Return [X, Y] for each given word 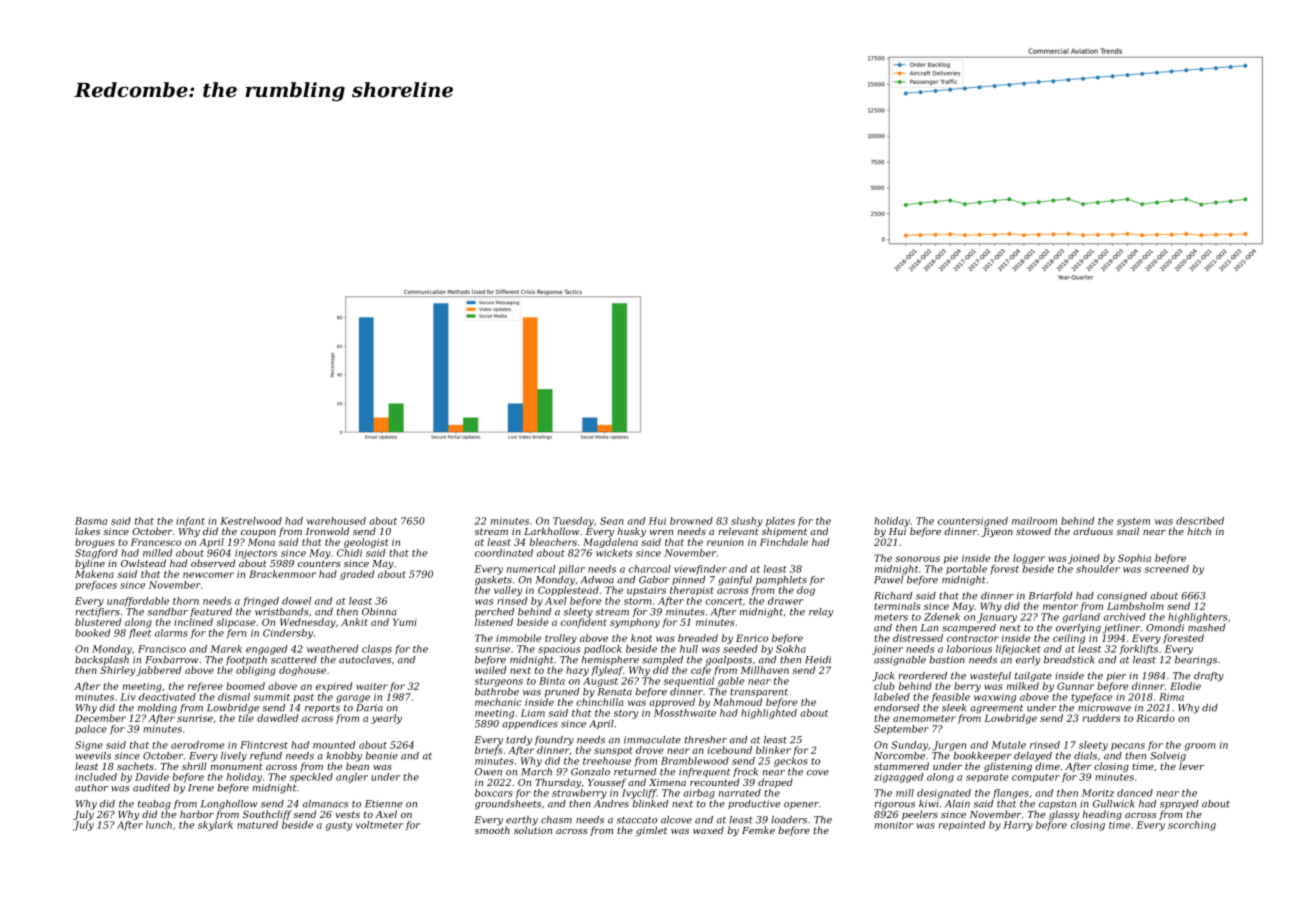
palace [91, 730]
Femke [758, 830]
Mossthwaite [685, 713]
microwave [1104, 708]
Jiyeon [997, 532]
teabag [154, 805]
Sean [612, 521]
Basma [91, 521]
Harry [1018, 826]
